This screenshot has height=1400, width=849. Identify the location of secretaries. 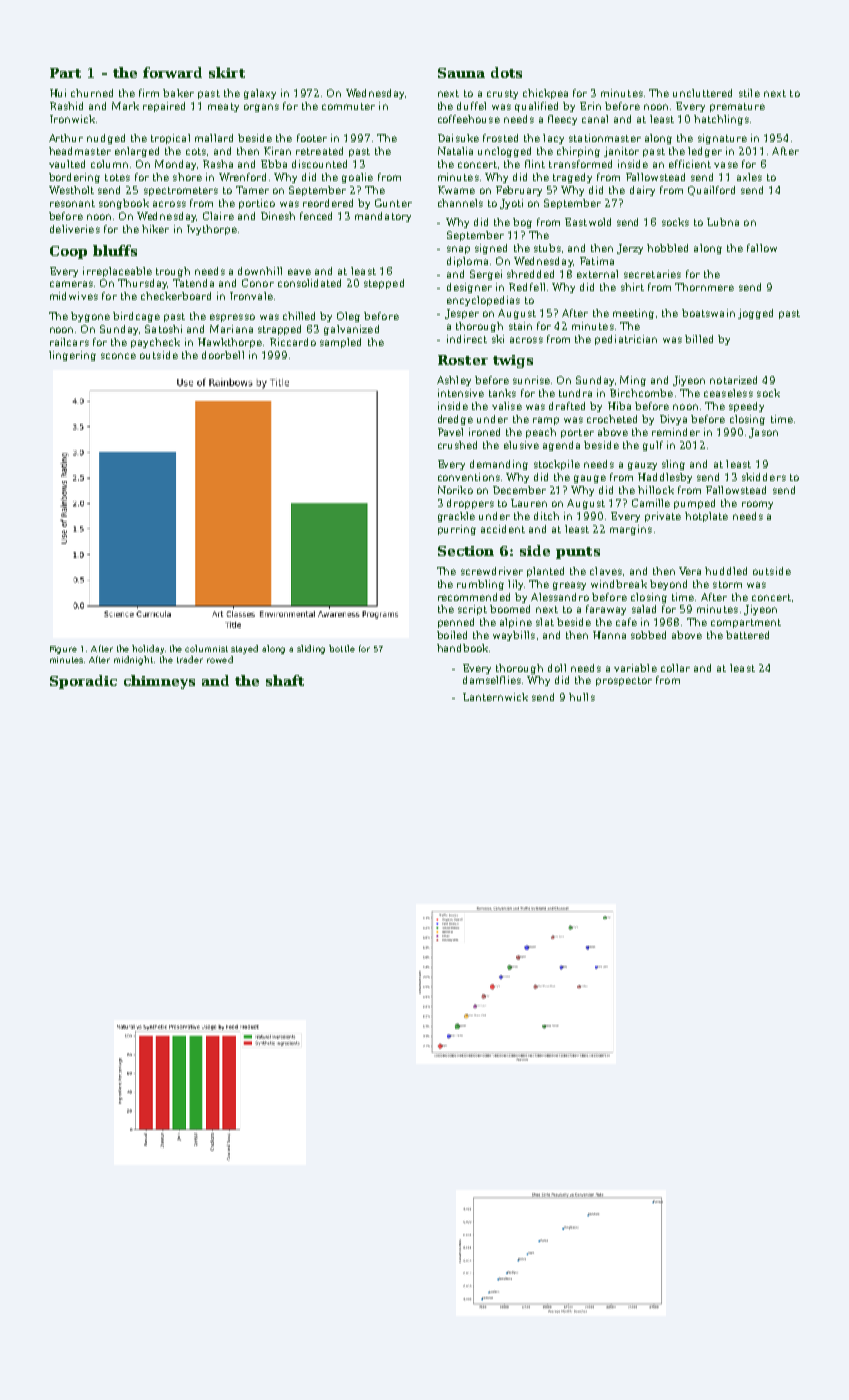
(652, 274).
